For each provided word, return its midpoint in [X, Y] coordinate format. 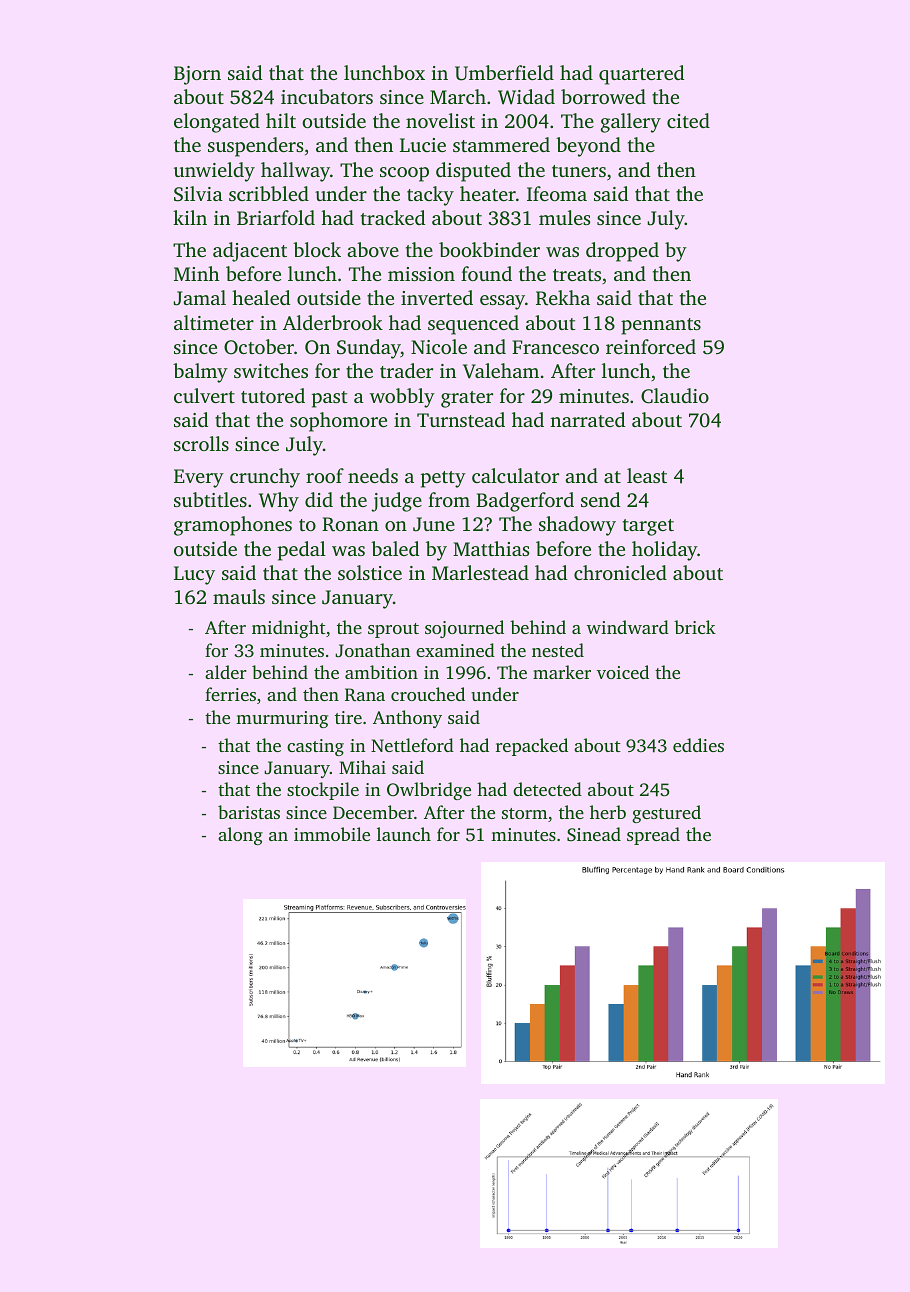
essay [502, 302]
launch [404, 834]
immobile [332, 834]
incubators [327, 96]
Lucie [423, 145]
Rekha [563, 298]
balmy [200, 373]
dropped [622, 252]
